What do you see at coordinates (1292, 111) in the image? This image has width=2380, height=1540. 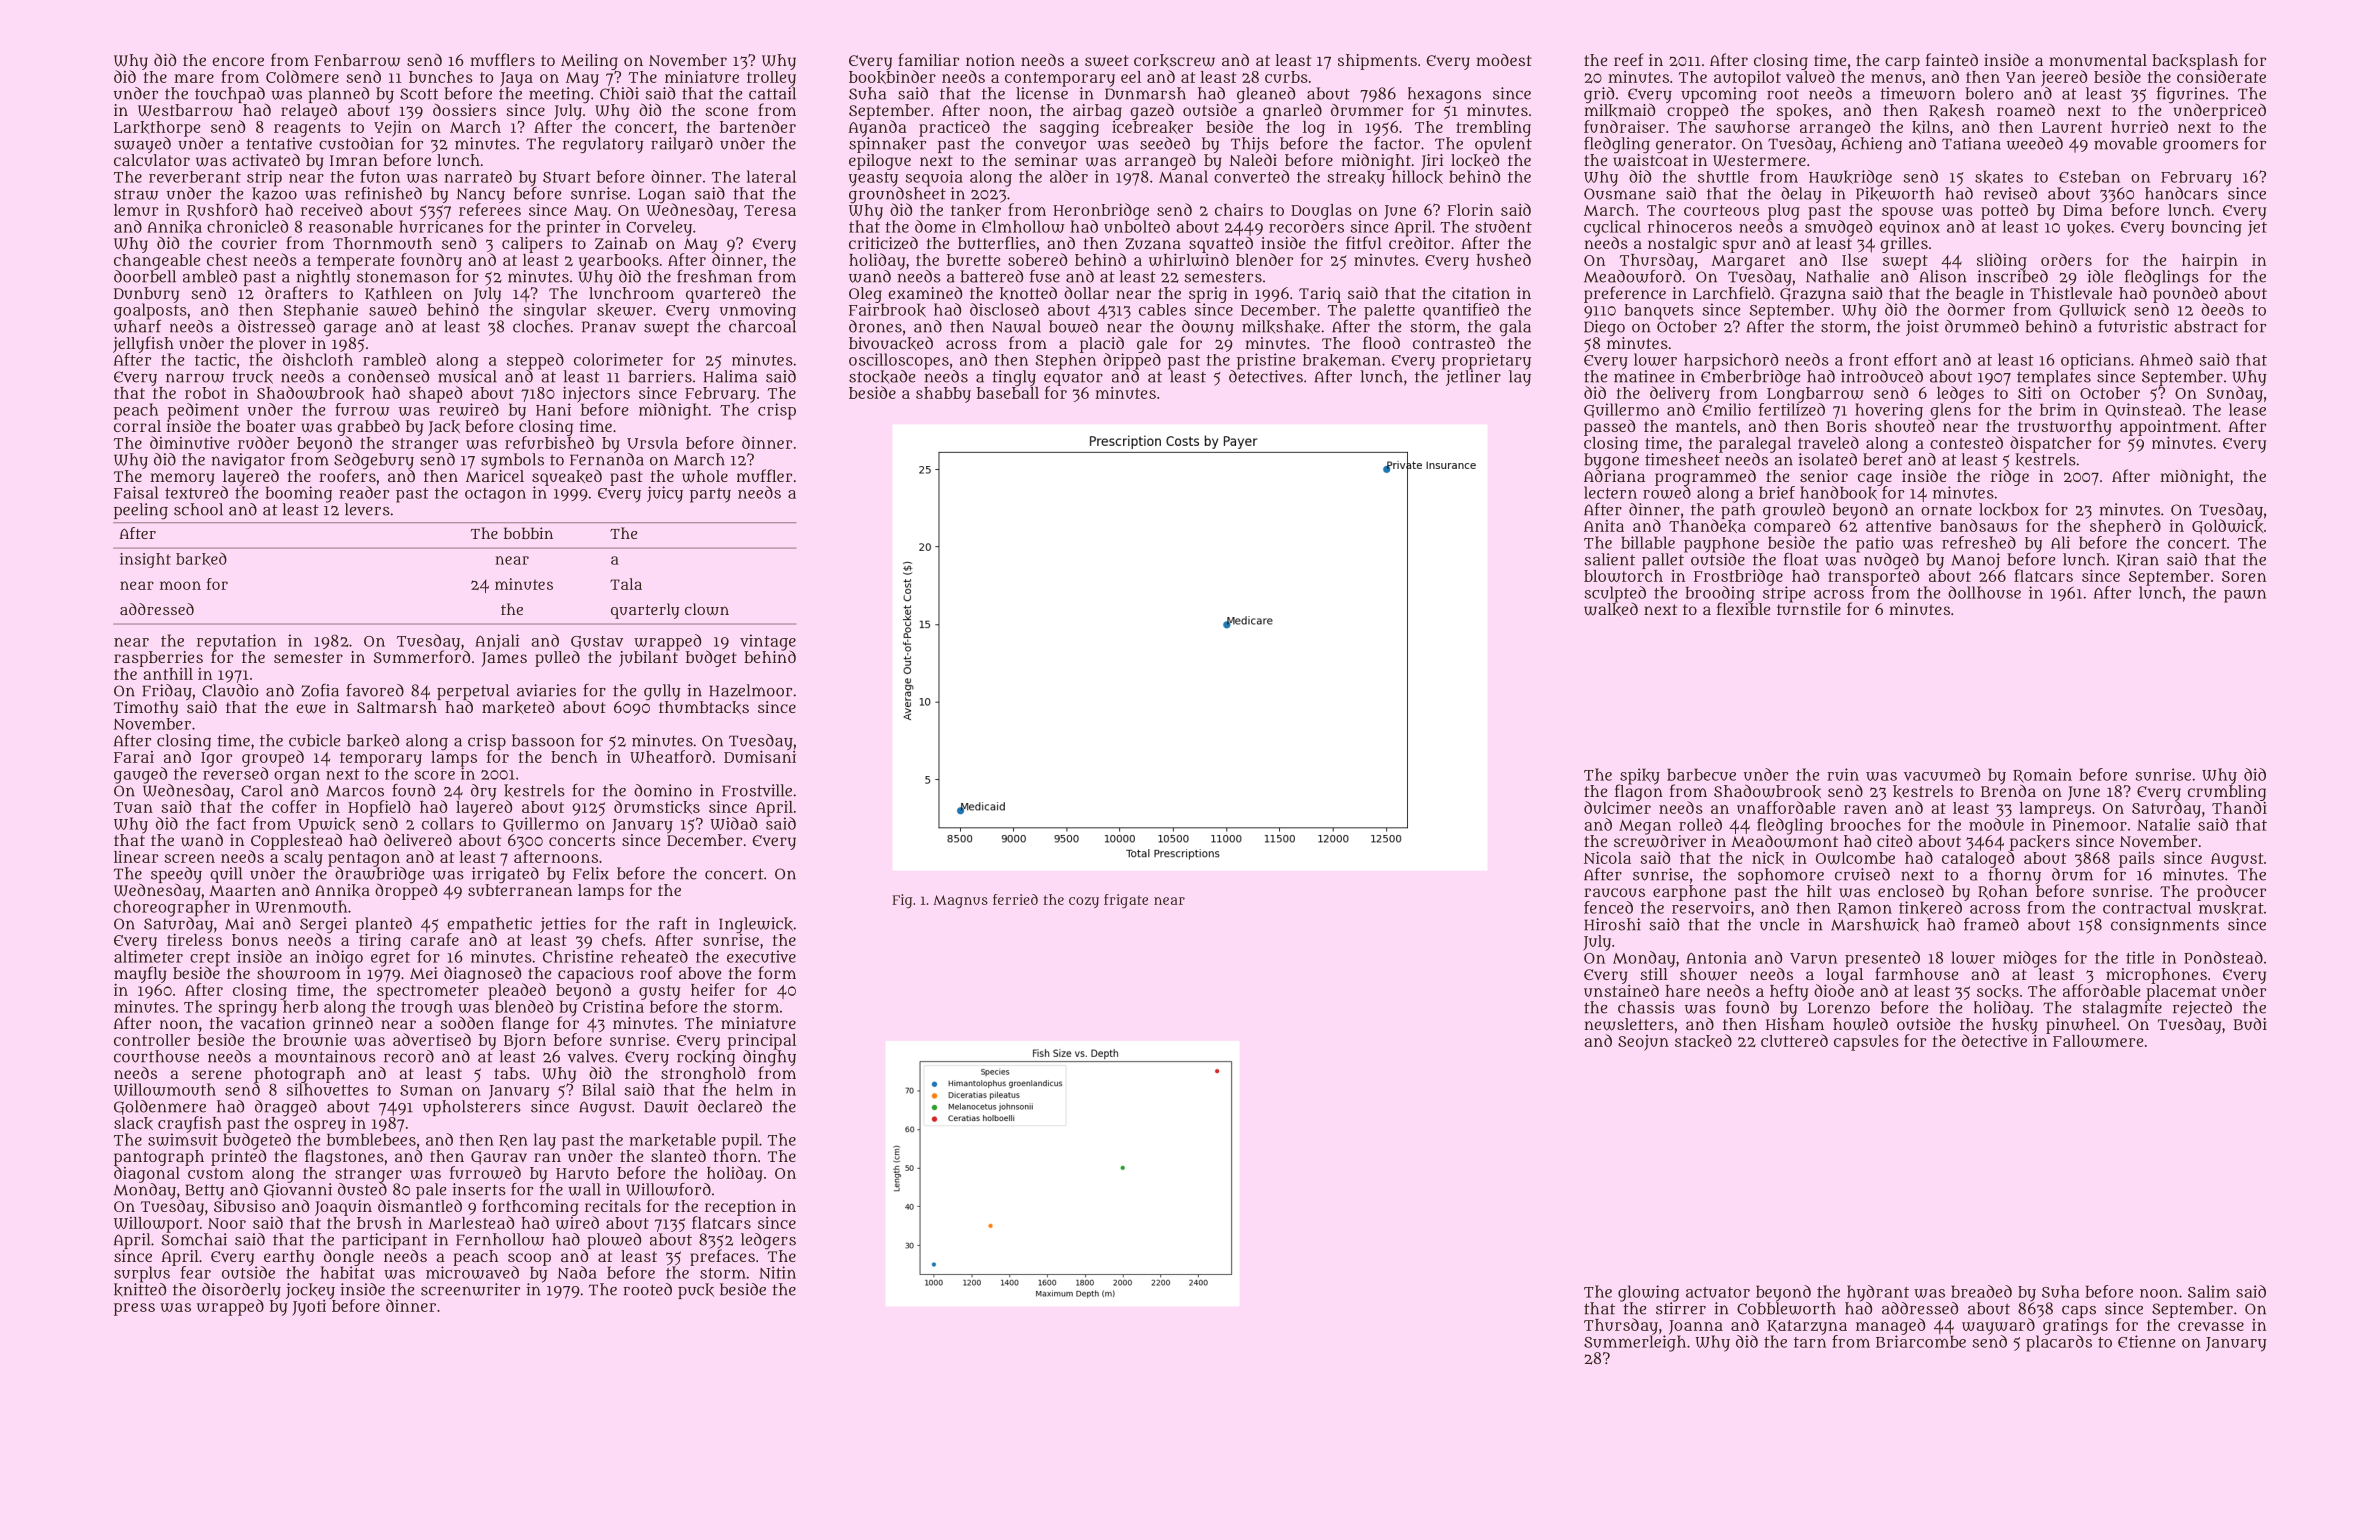 I see `gnarled` at bounding box center [1292, 111].
